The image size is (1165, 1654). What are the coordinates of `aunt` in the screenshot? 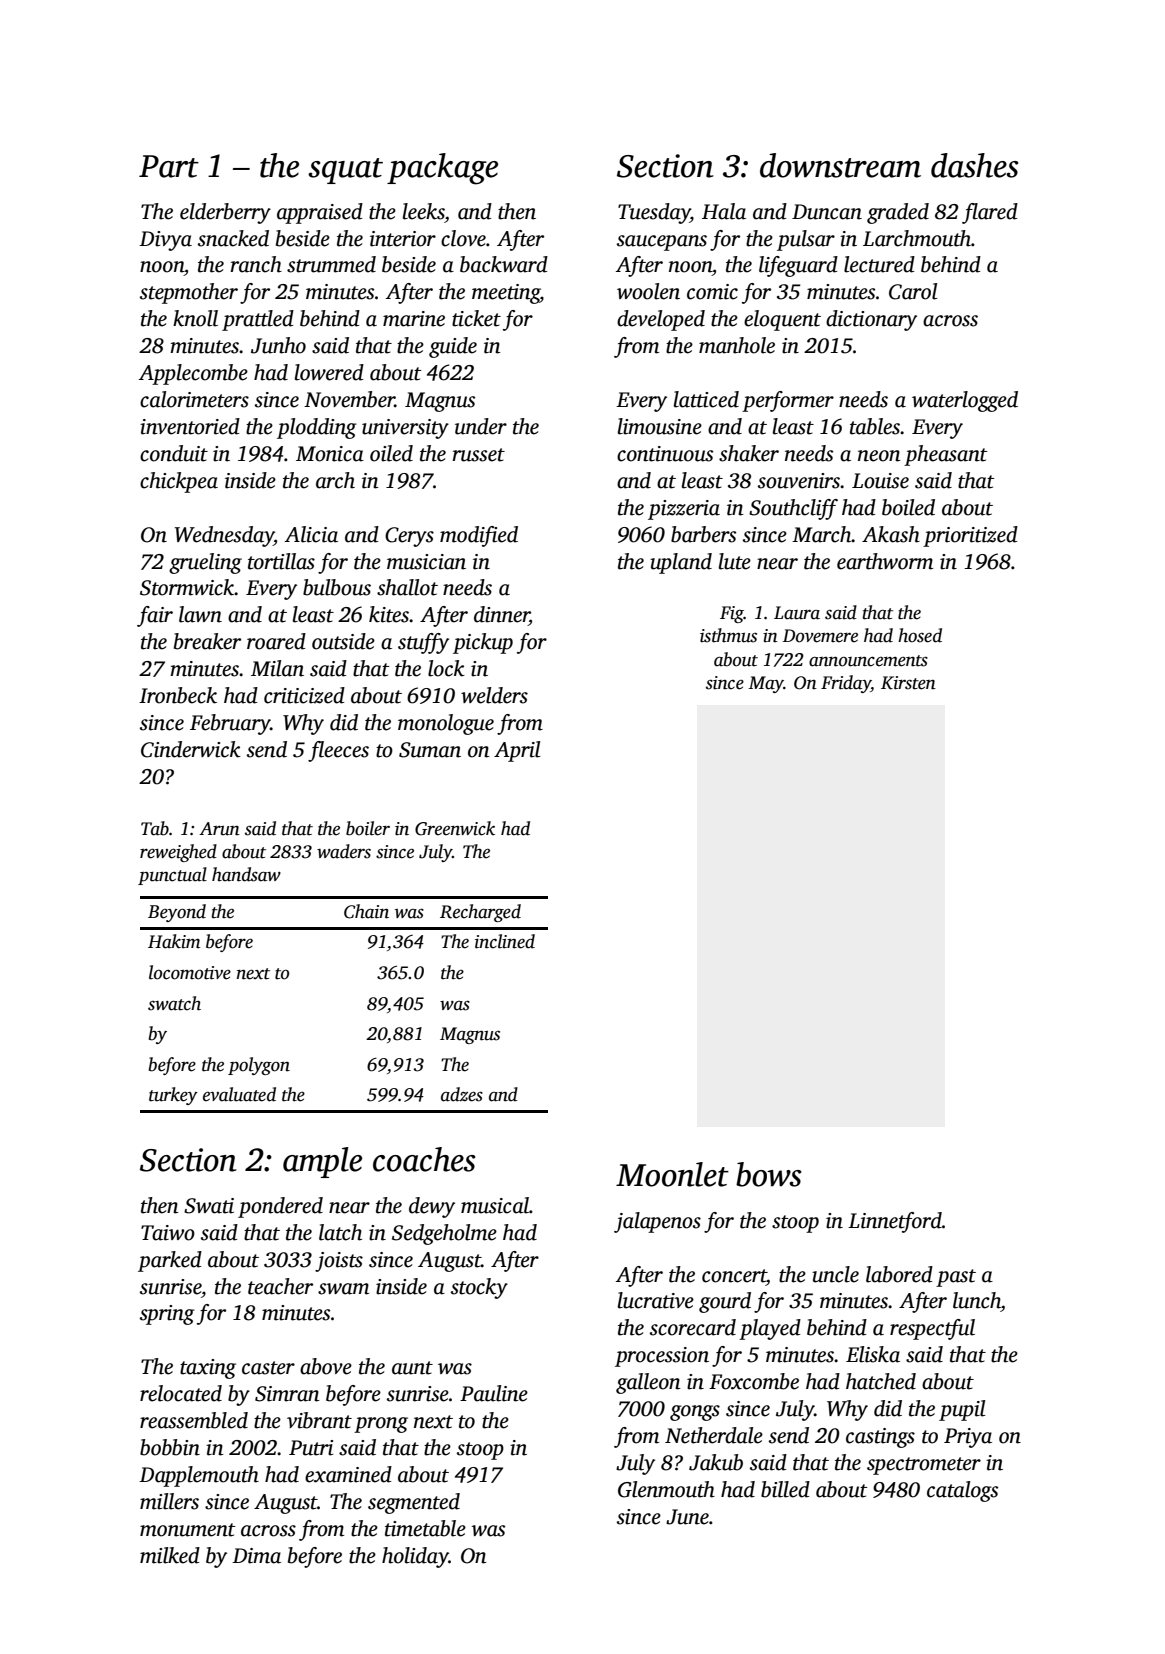 It's located at (412, 1368).
